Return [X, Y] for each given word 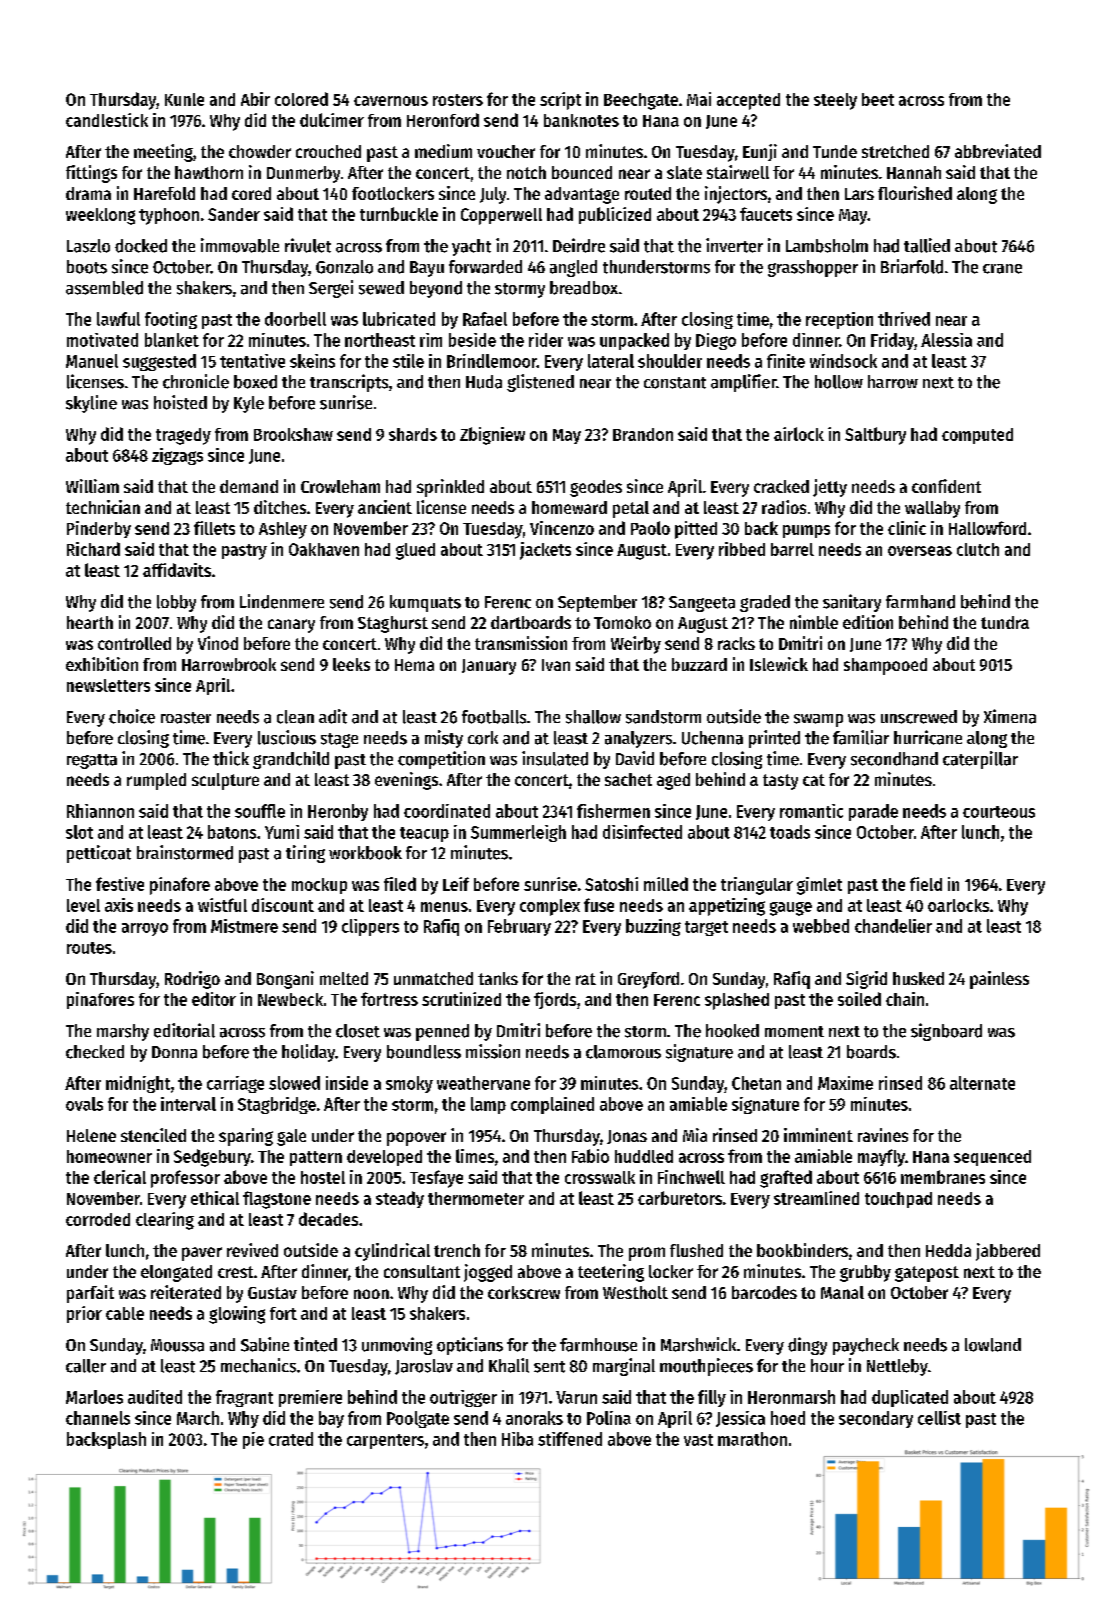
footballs [494, 717]
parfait [90, 1294]
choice [132, 716]
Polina [609, 1418]
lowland [993, 1345]
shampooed [885, 666]
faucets [766, 214]
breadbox [584, 288]
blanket [172, 340]
